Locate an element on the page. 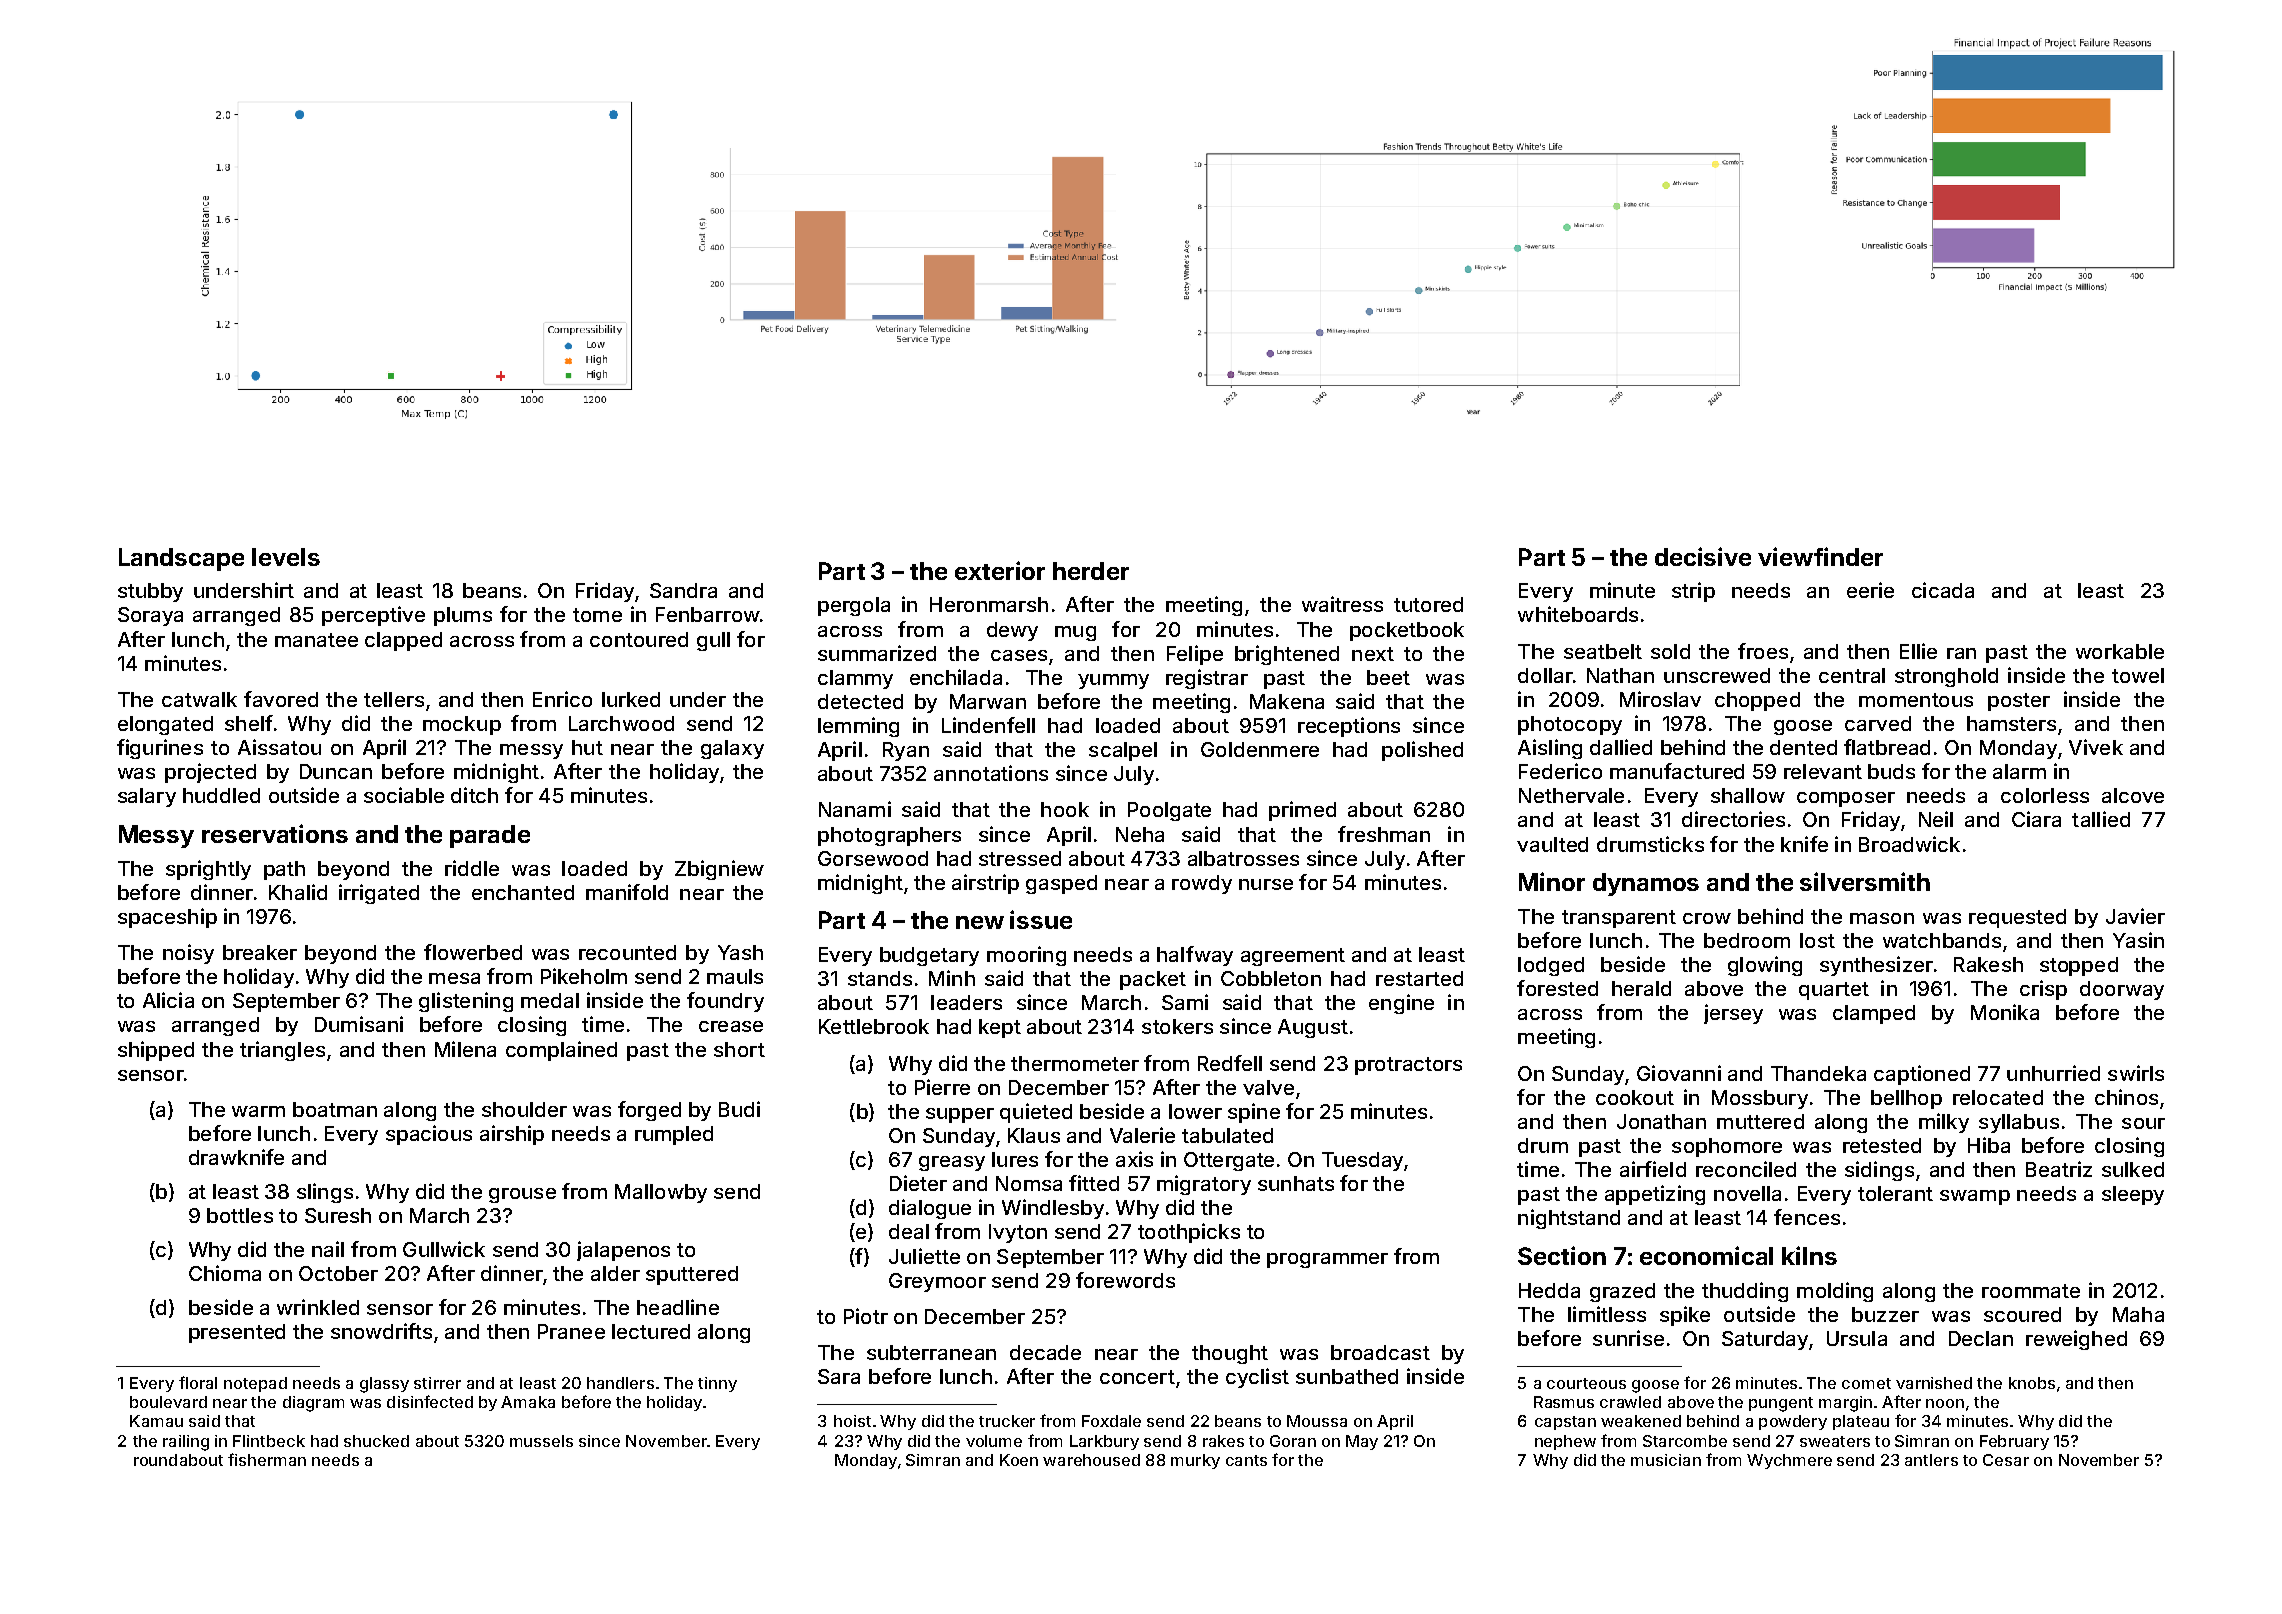 The image size is (2282, 1614). decisive is located at coordinates (1703, 556).
